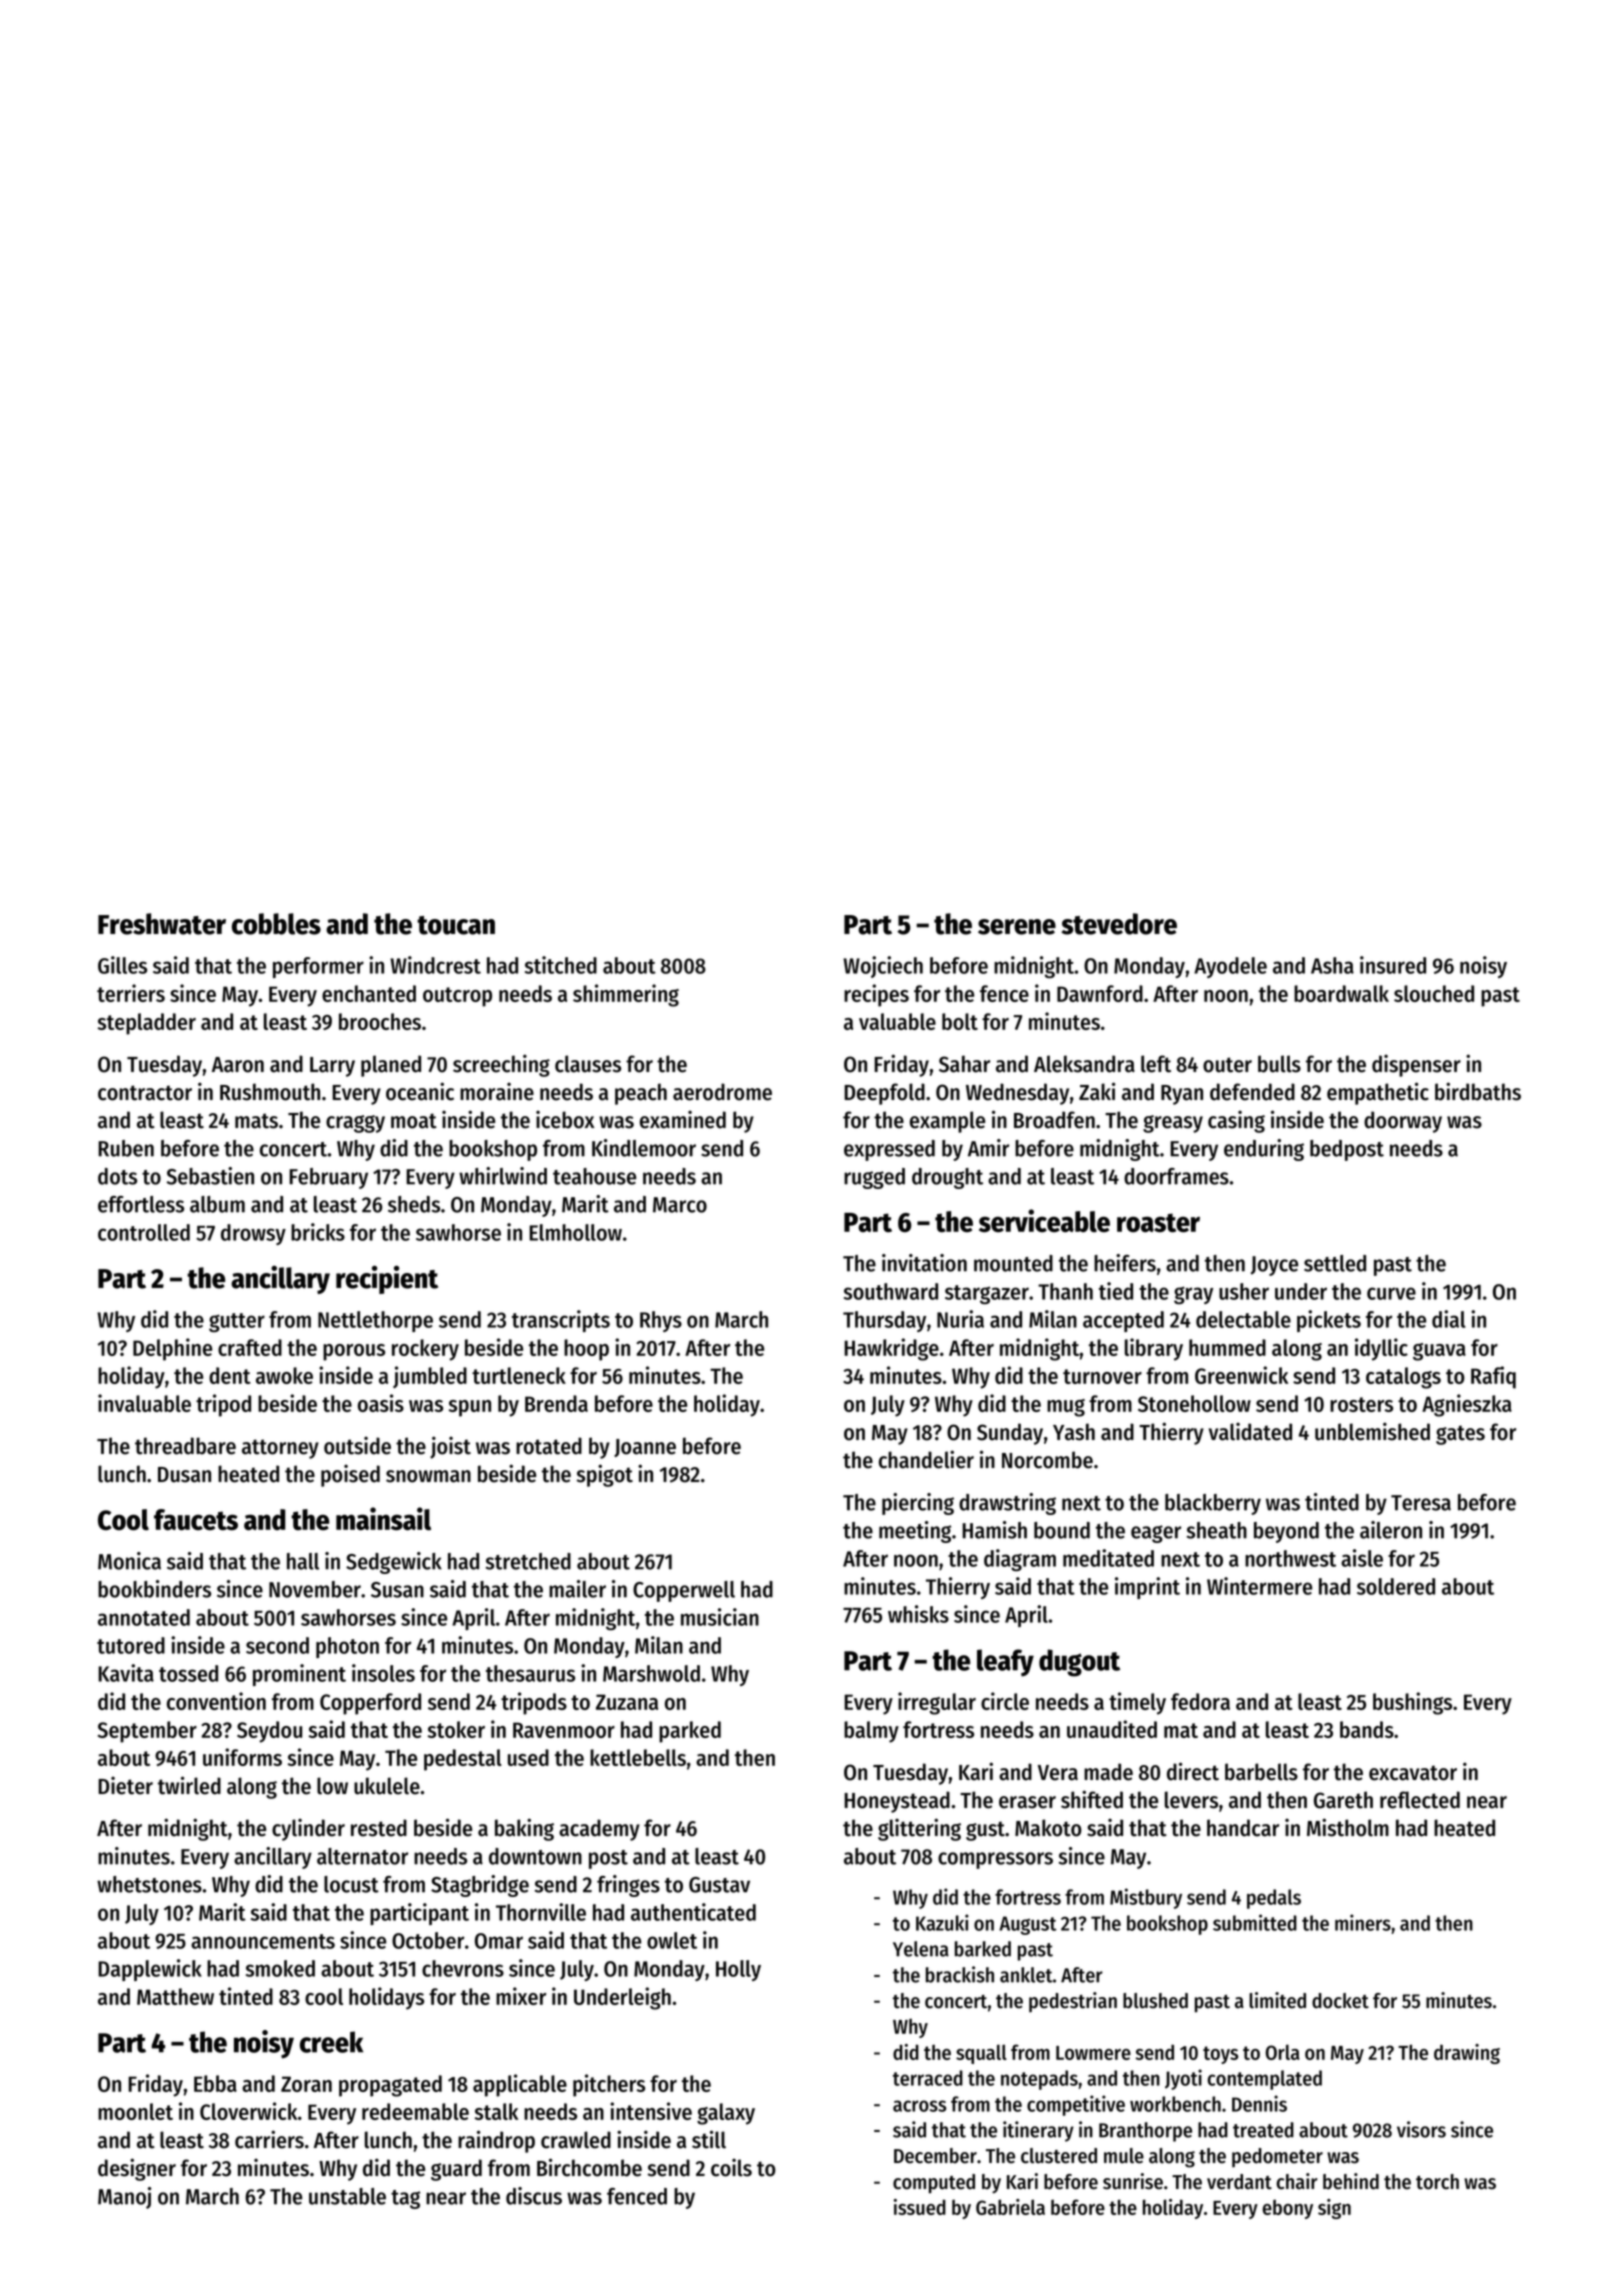 The image size is (1620, 2292). Describe the element at coordinates (874, 1178) in the screenshot. I see `rugged` at that location.
